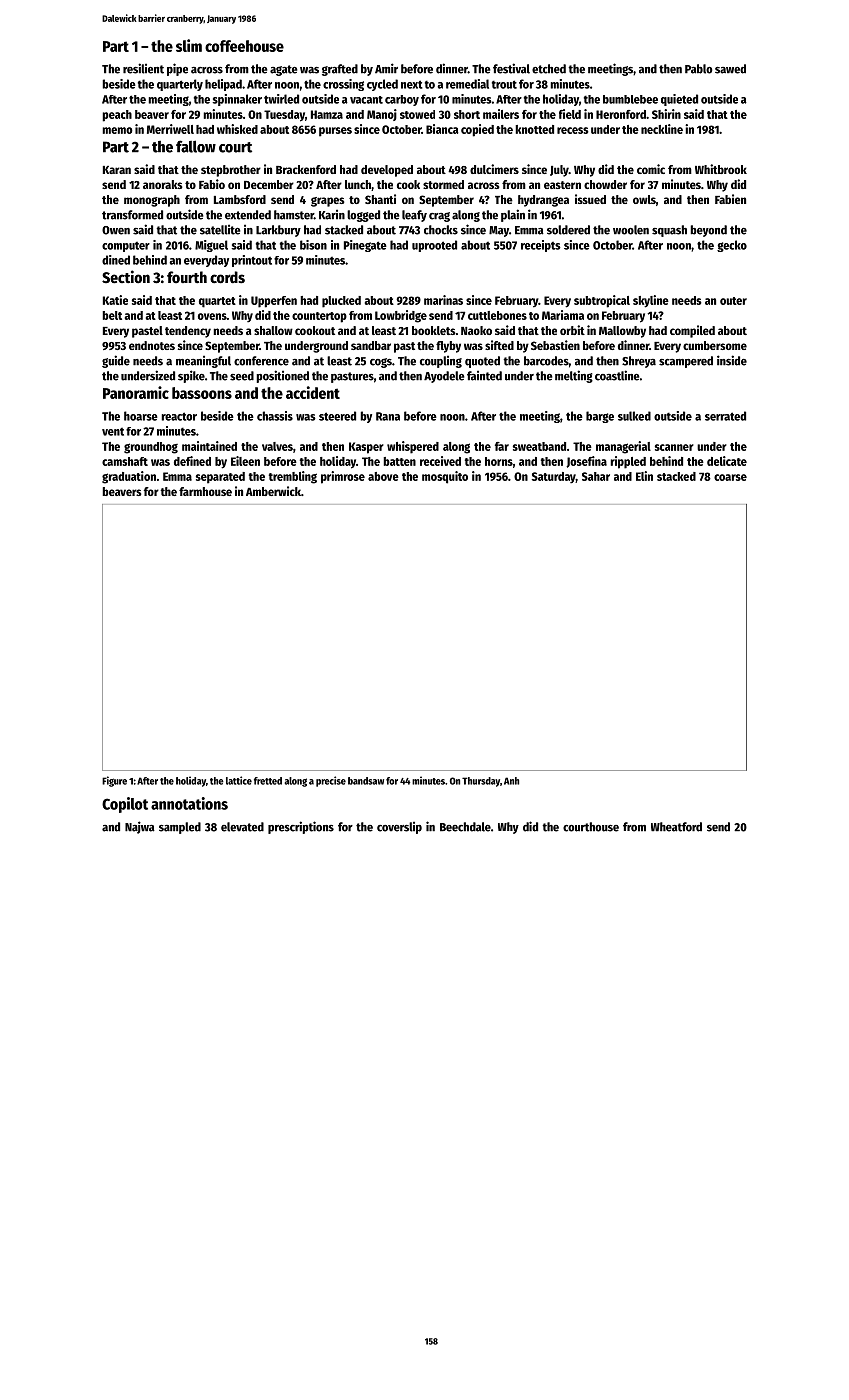  Describe the element at coordinates (442, 129) in the page. I see `Bianca` at that location.
